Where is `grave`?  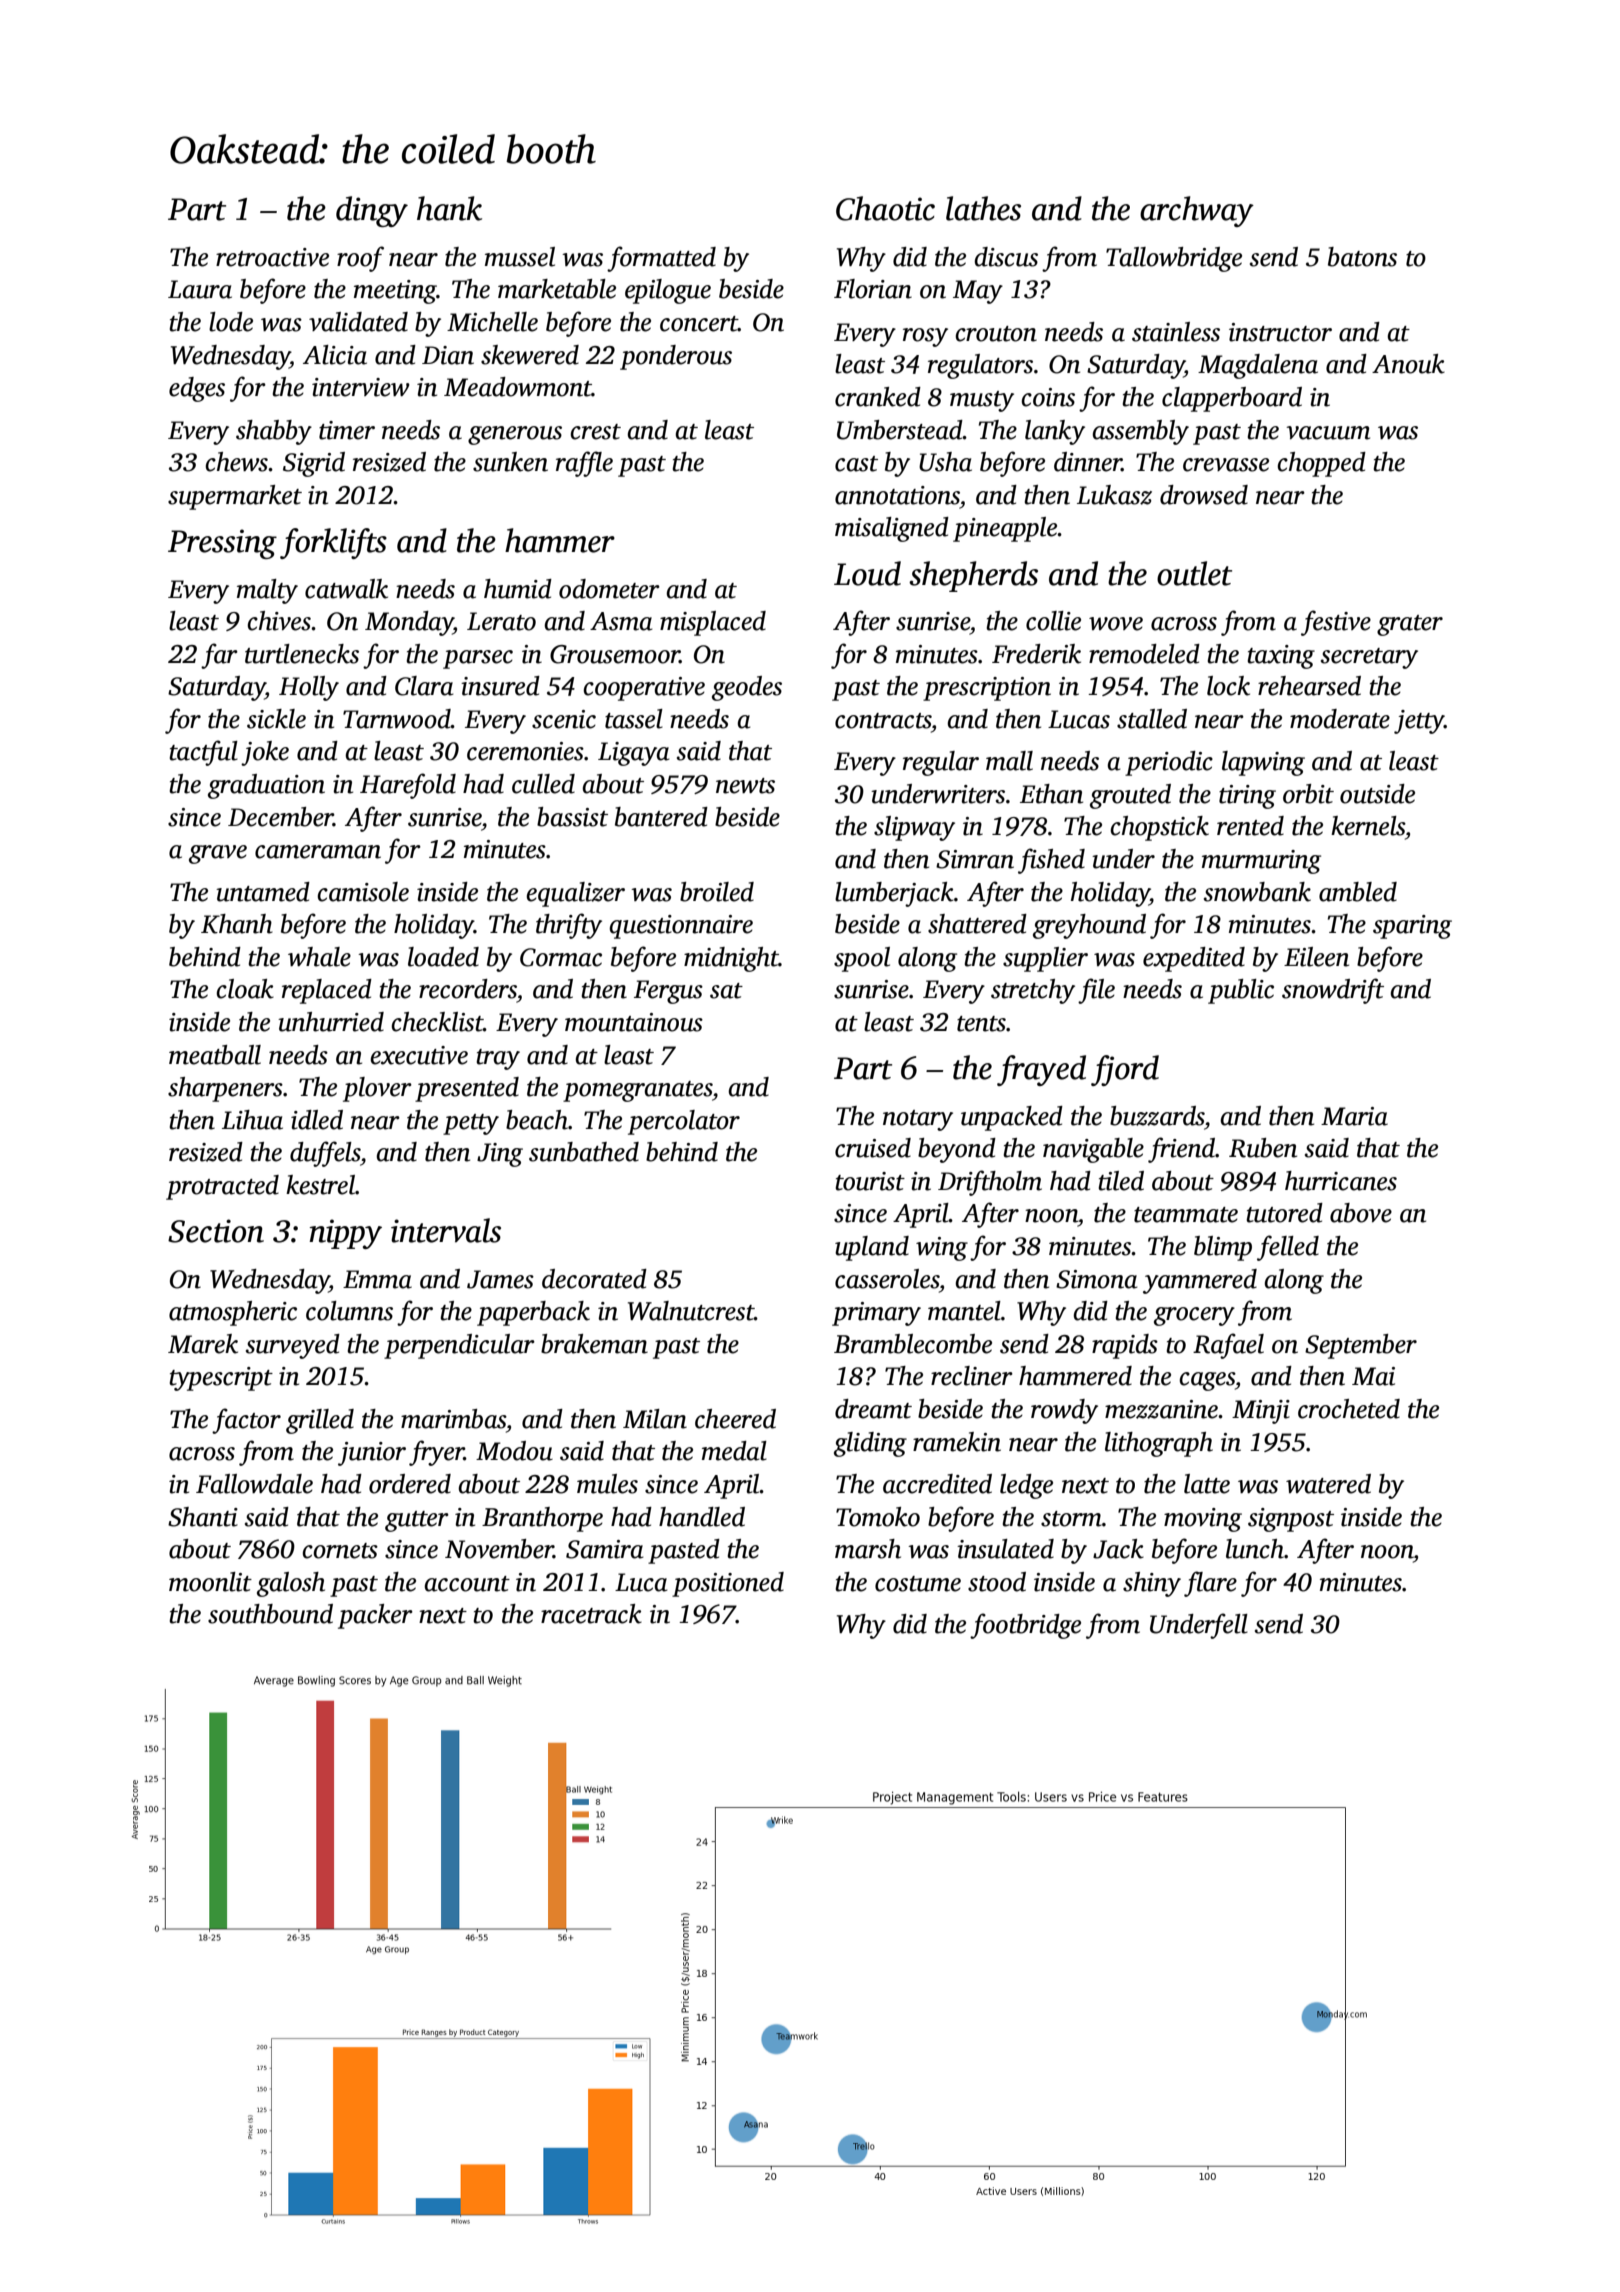
grave is located at coordinates (218, 854).
